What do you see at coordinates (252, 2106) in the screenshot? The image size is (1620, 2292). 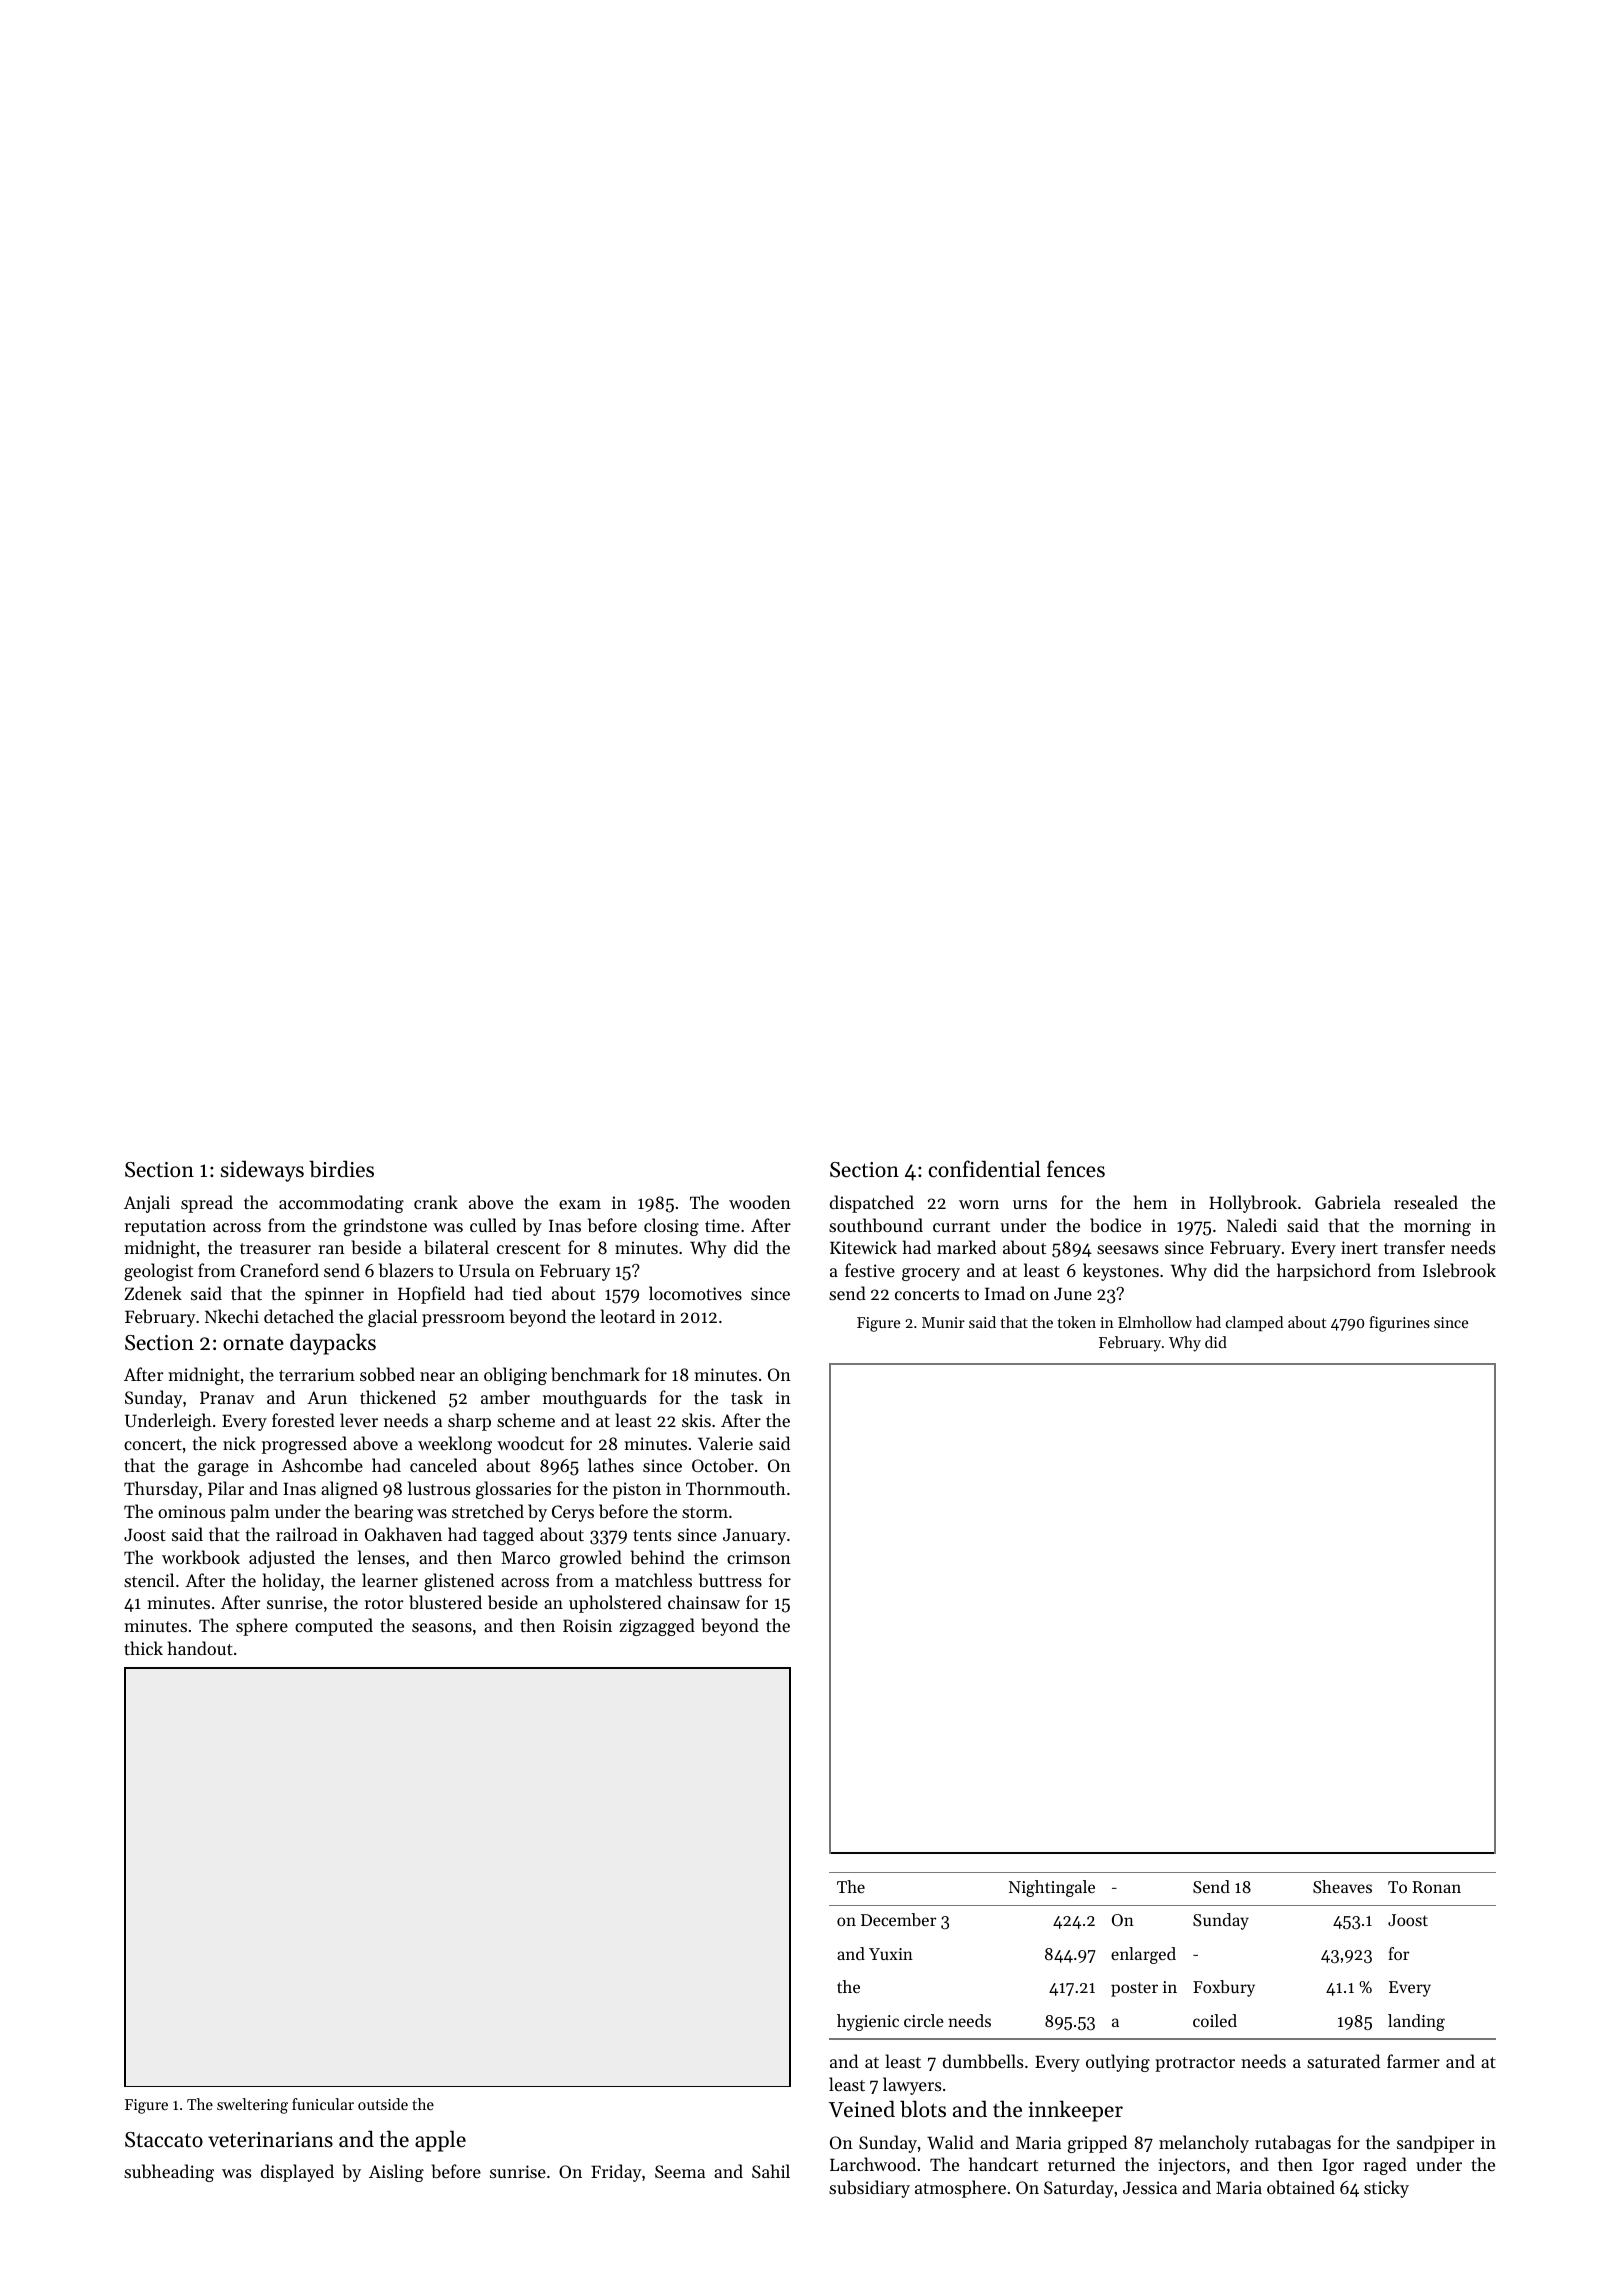 I see `sweltering` at bounding box center [252, 2106].
